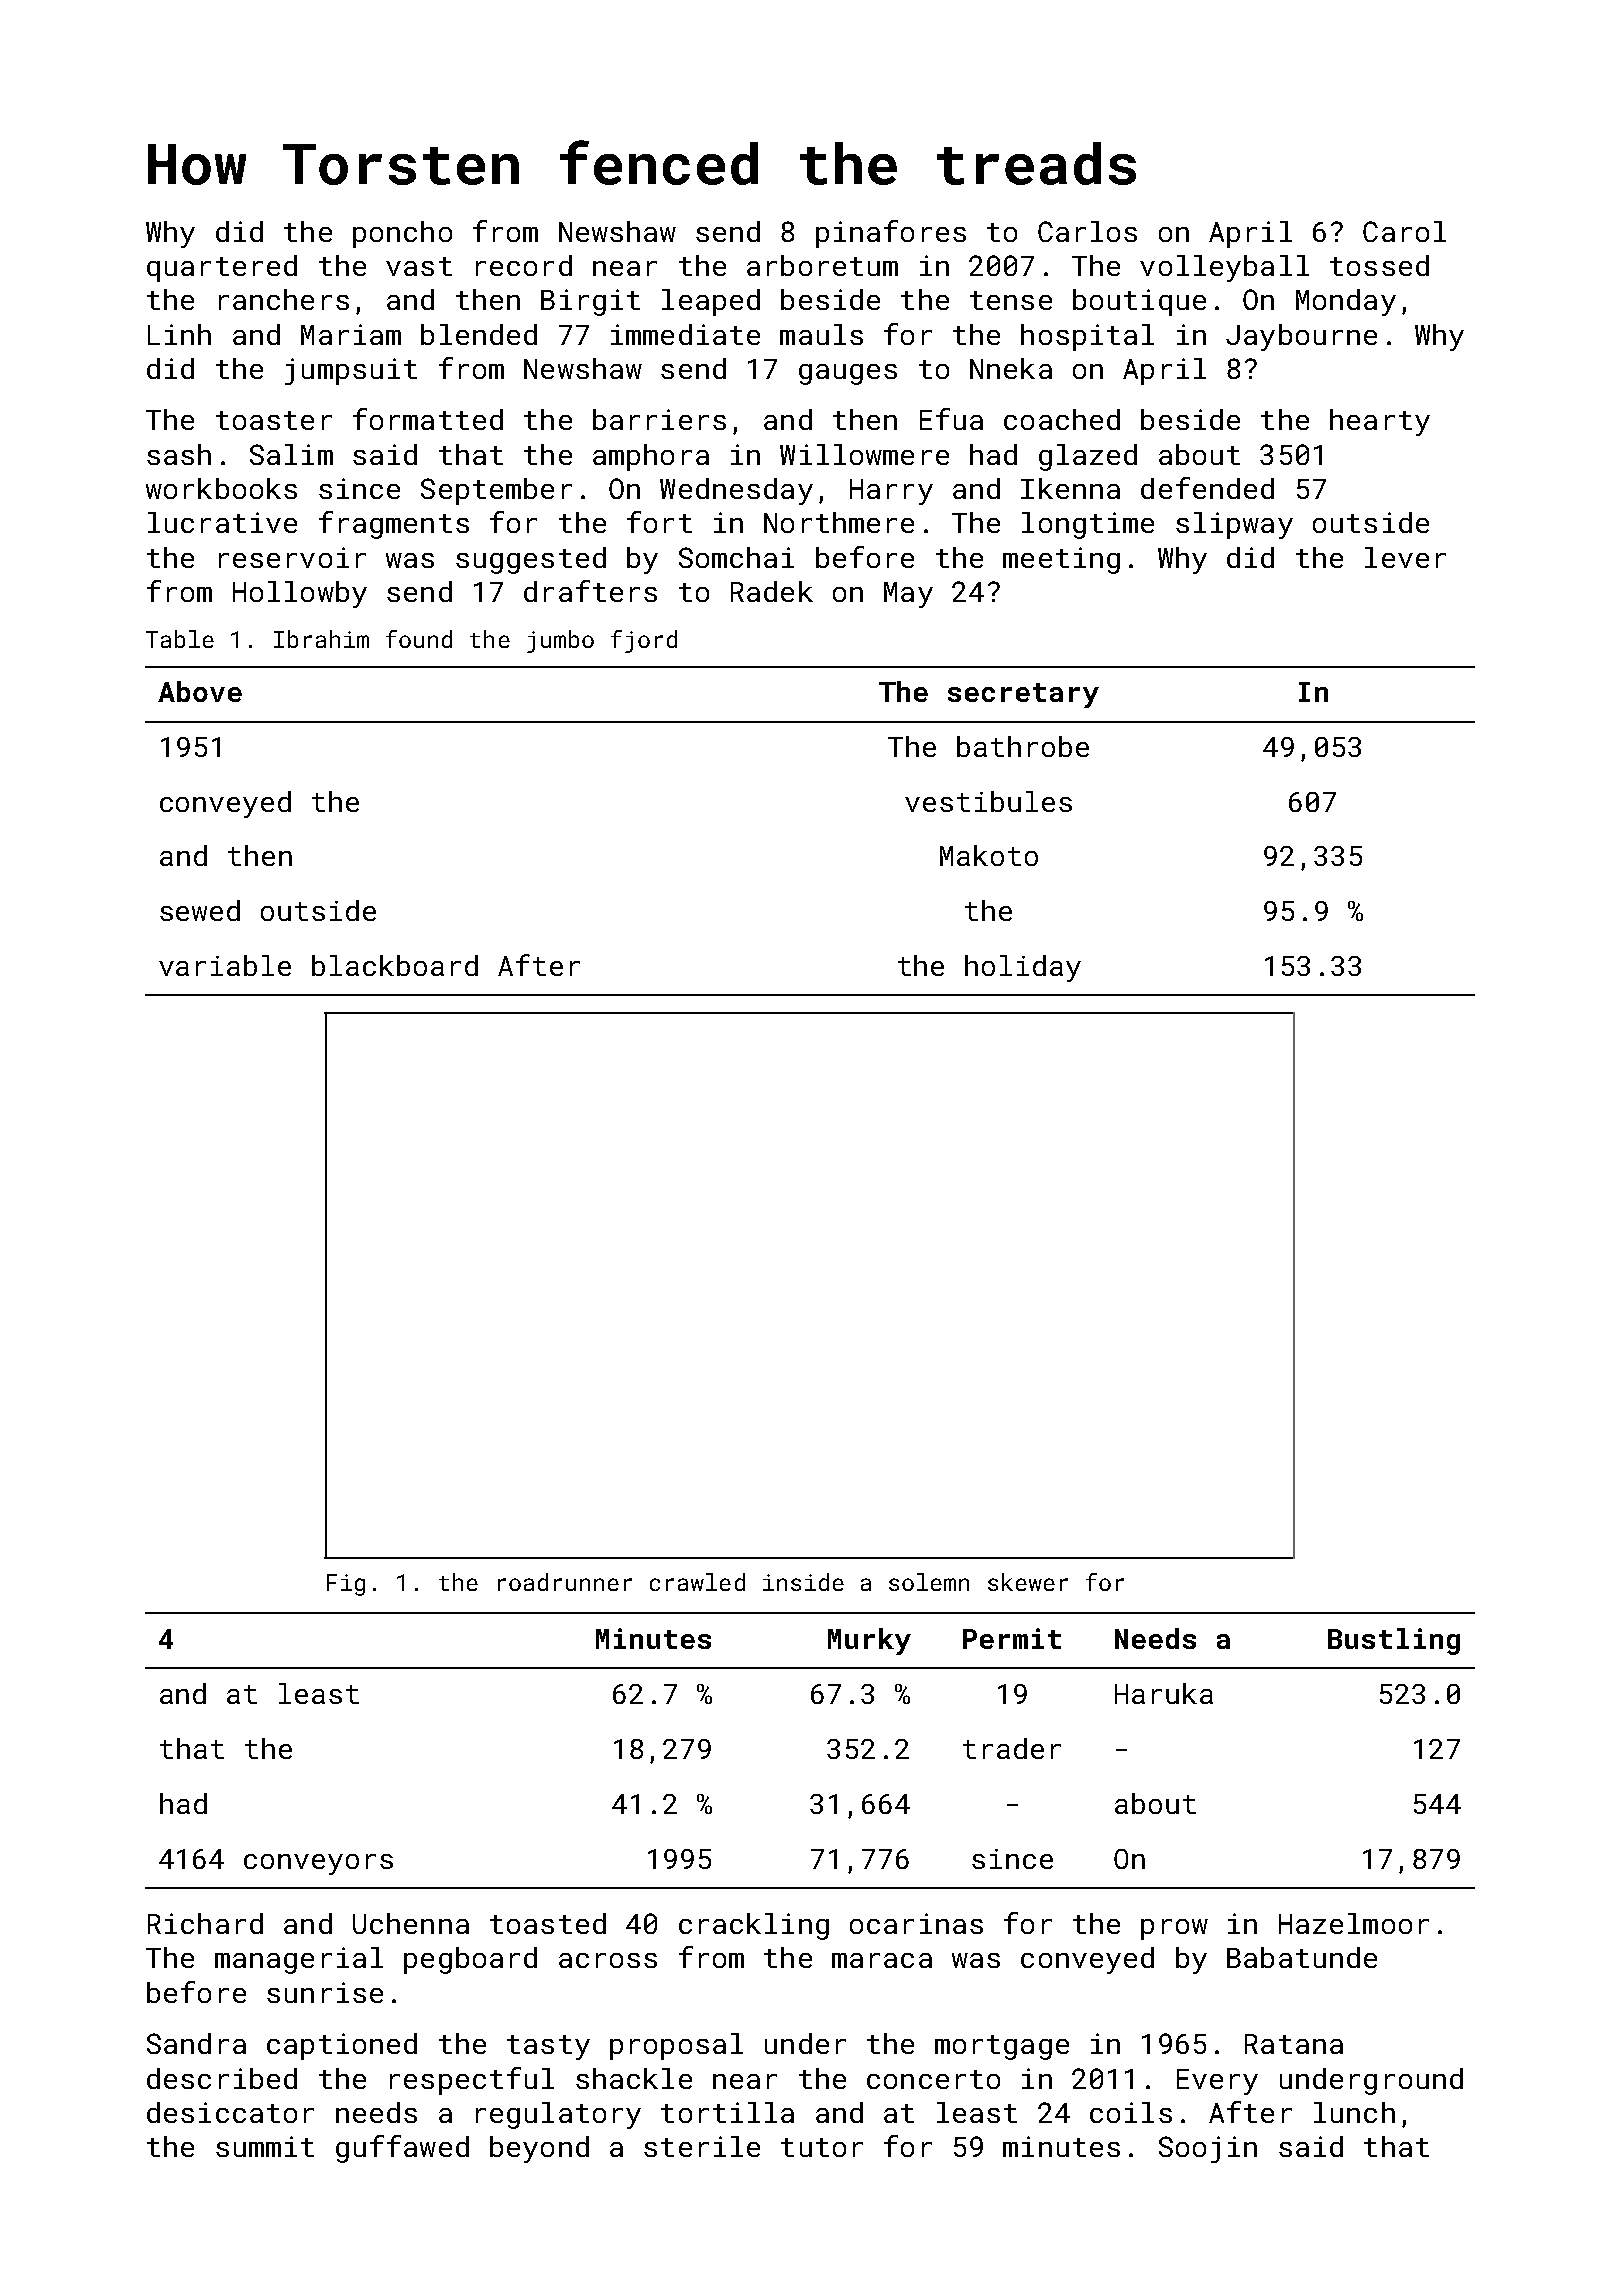  I want to click on holiday, so click(1023, 968).
